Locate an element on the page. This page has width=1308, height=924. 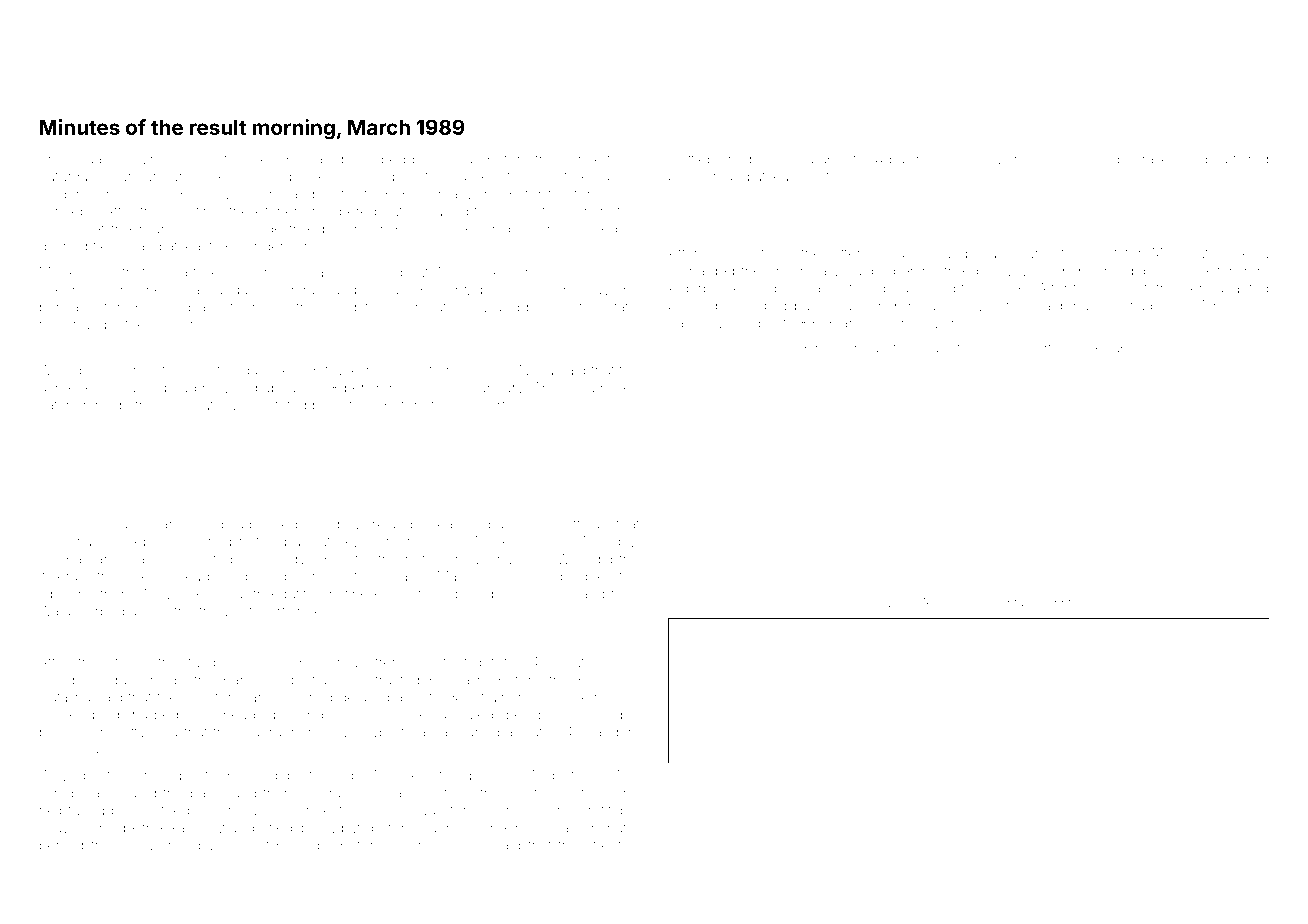
laminator is located at coordinates (610, 827).
